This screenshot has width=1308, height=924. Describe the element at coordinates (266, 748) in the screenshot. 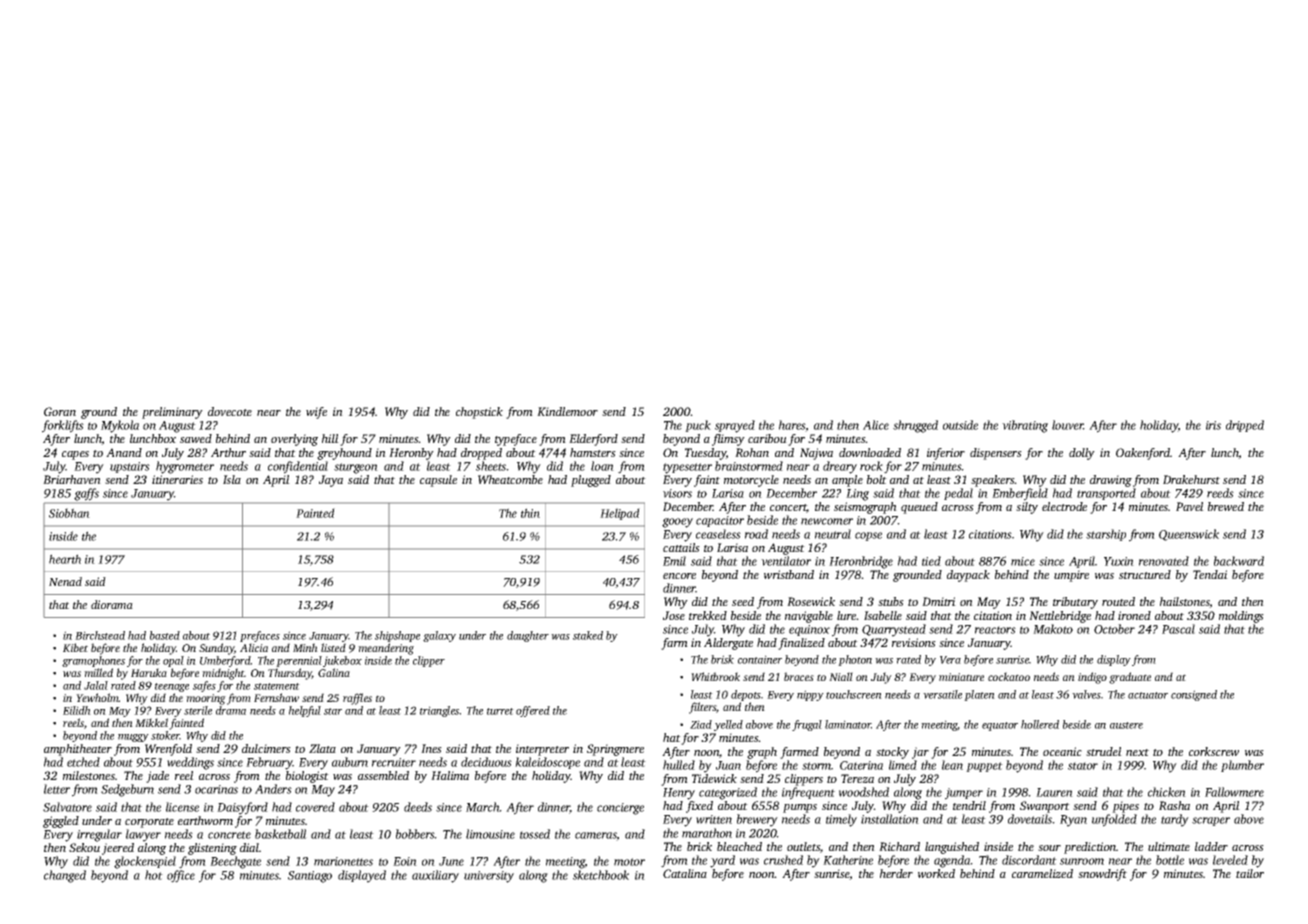

I see `dulcimers` at that location.
